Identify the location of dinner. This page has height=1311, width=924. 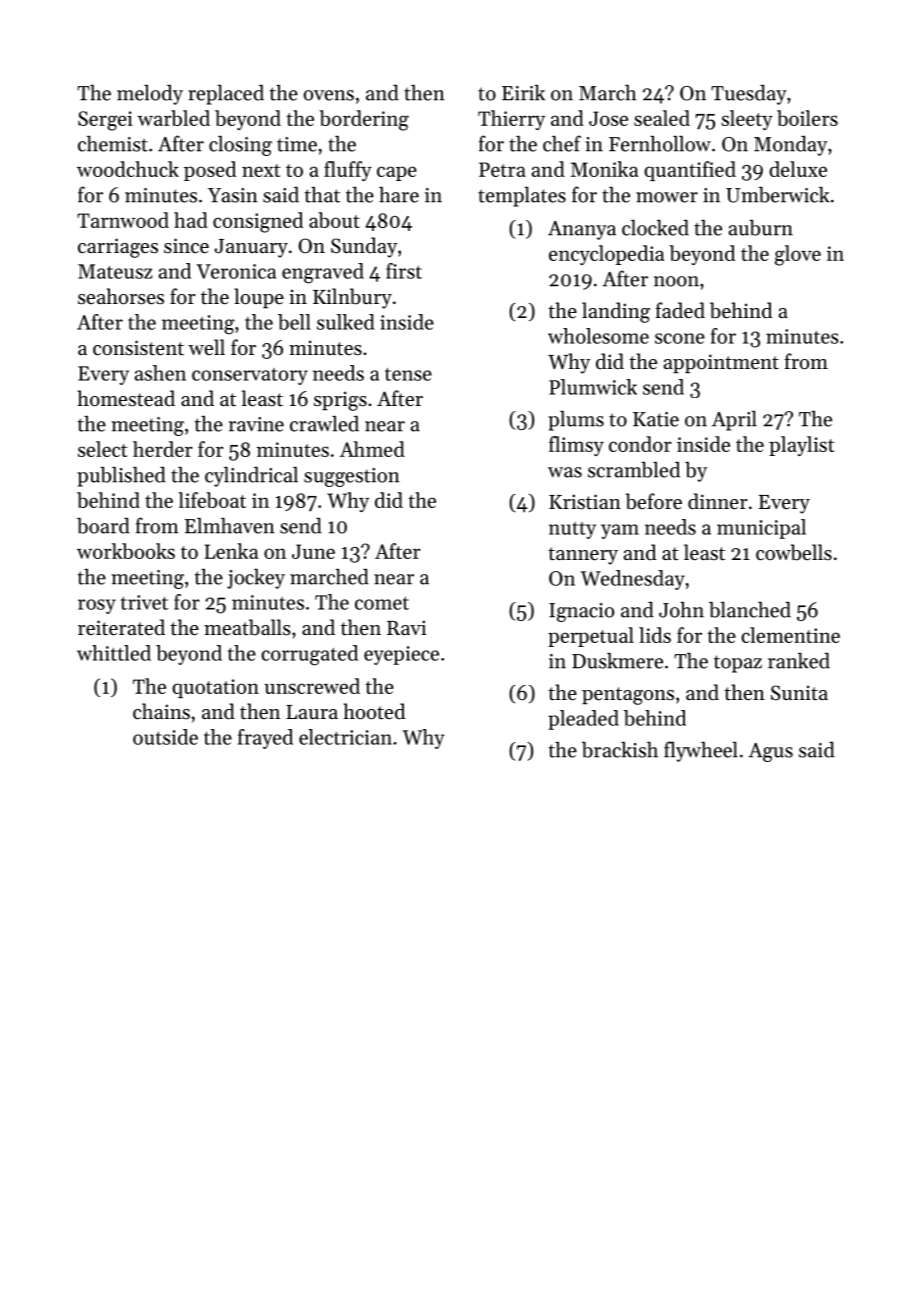
(718, 501).
